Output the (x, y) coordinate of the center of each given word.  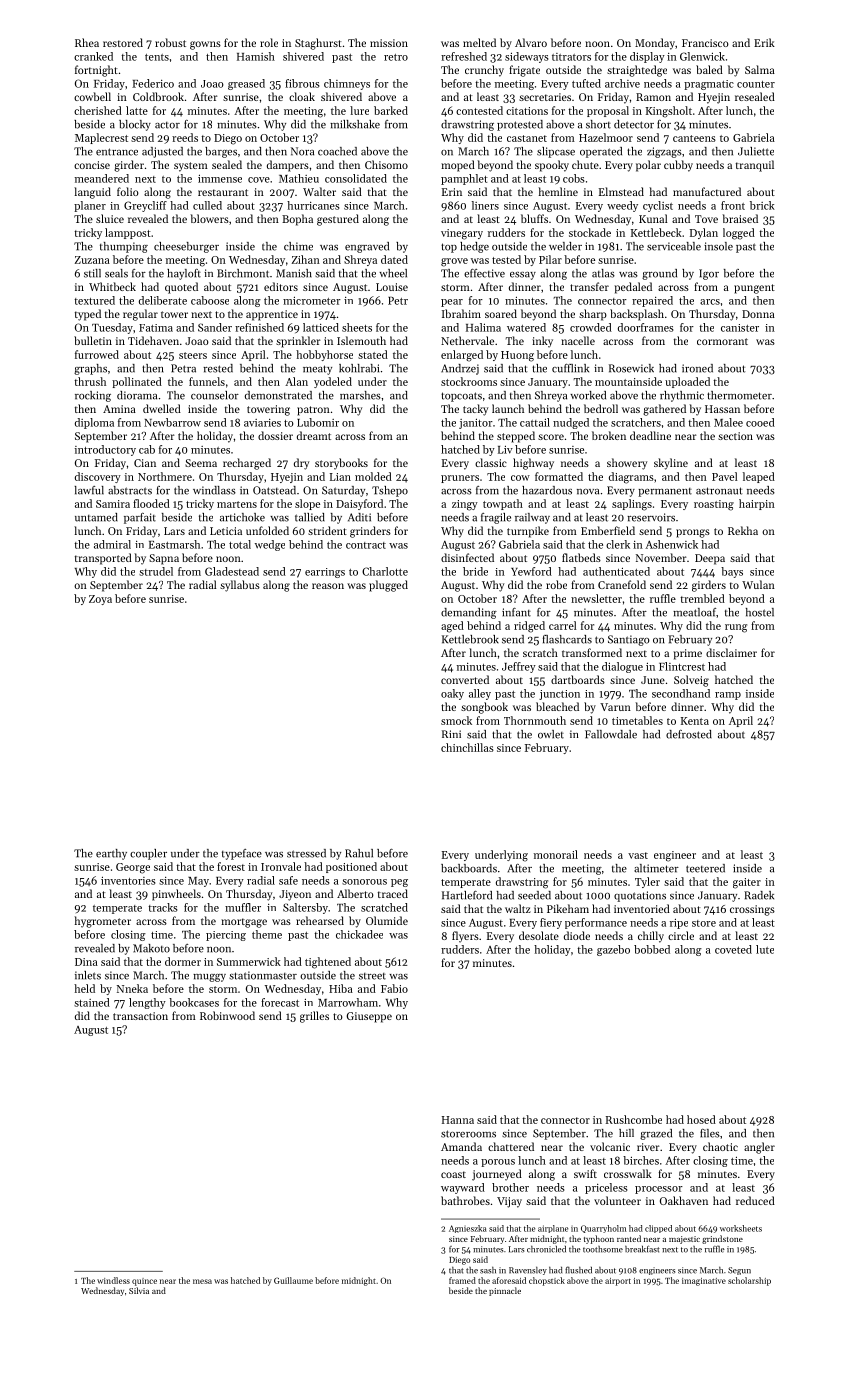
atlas (603, 273)
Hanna (458, 1120)
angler (759, 1148)
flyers (465, 937)
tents (157, 57)
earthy (111, 854)
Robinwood (227, 1015)
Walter (319, 191)
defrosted (689, 734)
